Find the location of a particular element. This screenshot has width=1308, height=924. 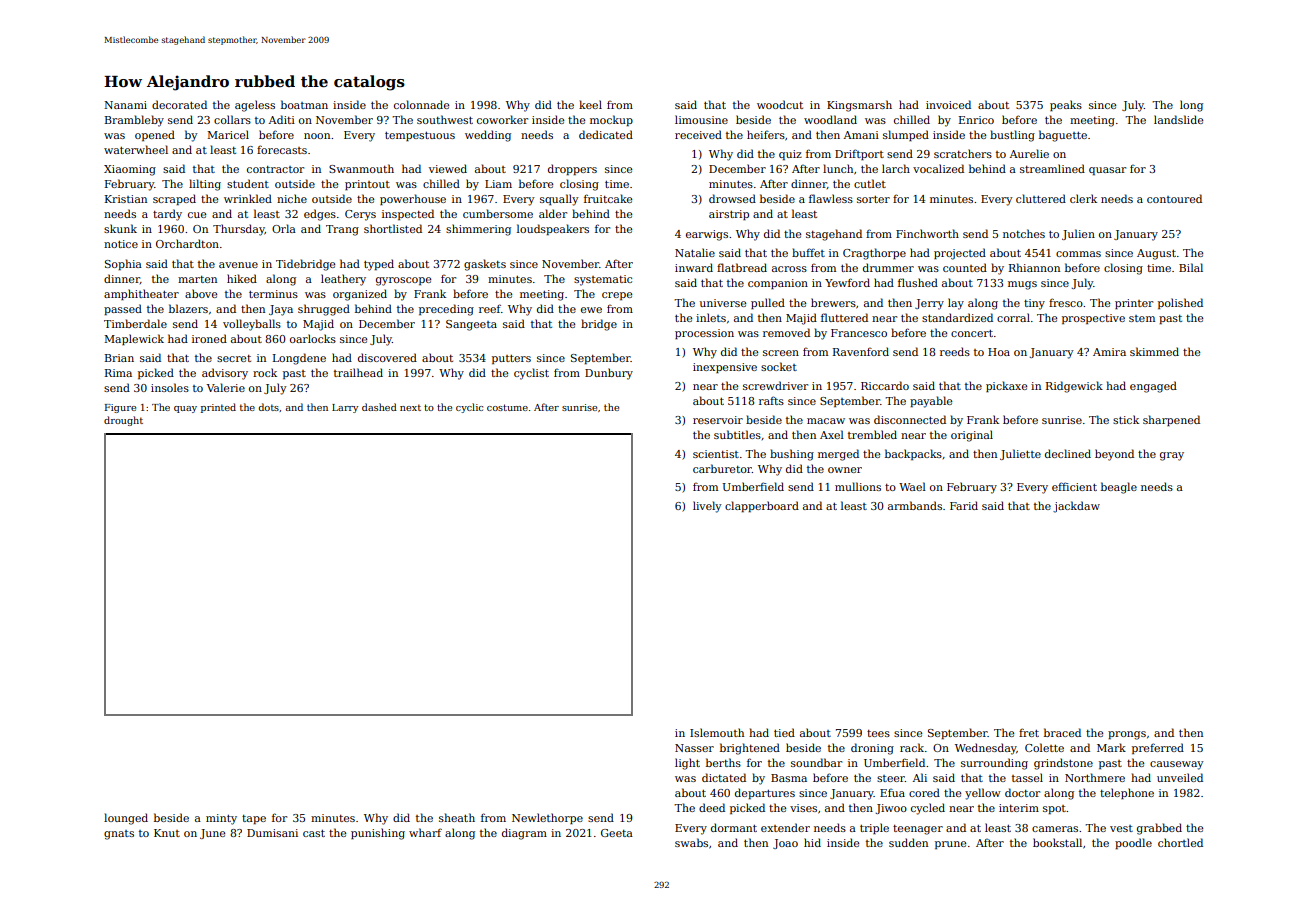

dots is located at coordinates (268, 407).
